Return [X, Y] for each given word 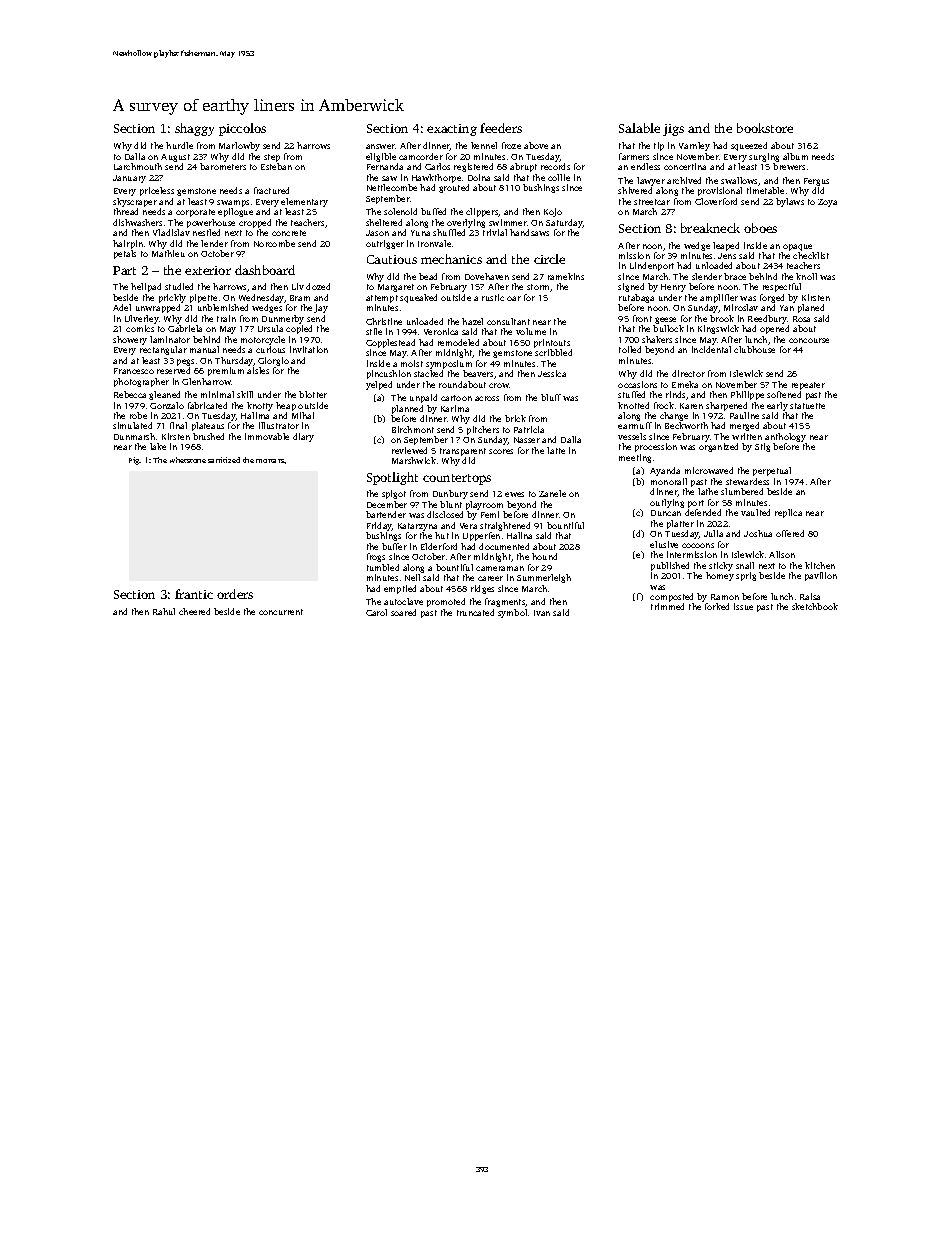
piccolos [242, 129]
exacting [452, 130]
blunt [451, 504]
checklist [811, 255]
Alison [782, 554]
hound [544, 556]
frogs [376, 557]
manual [204, 349]
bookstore [765, 128]
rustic [493, 297]
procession [656, 447]
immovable [267, 436]
